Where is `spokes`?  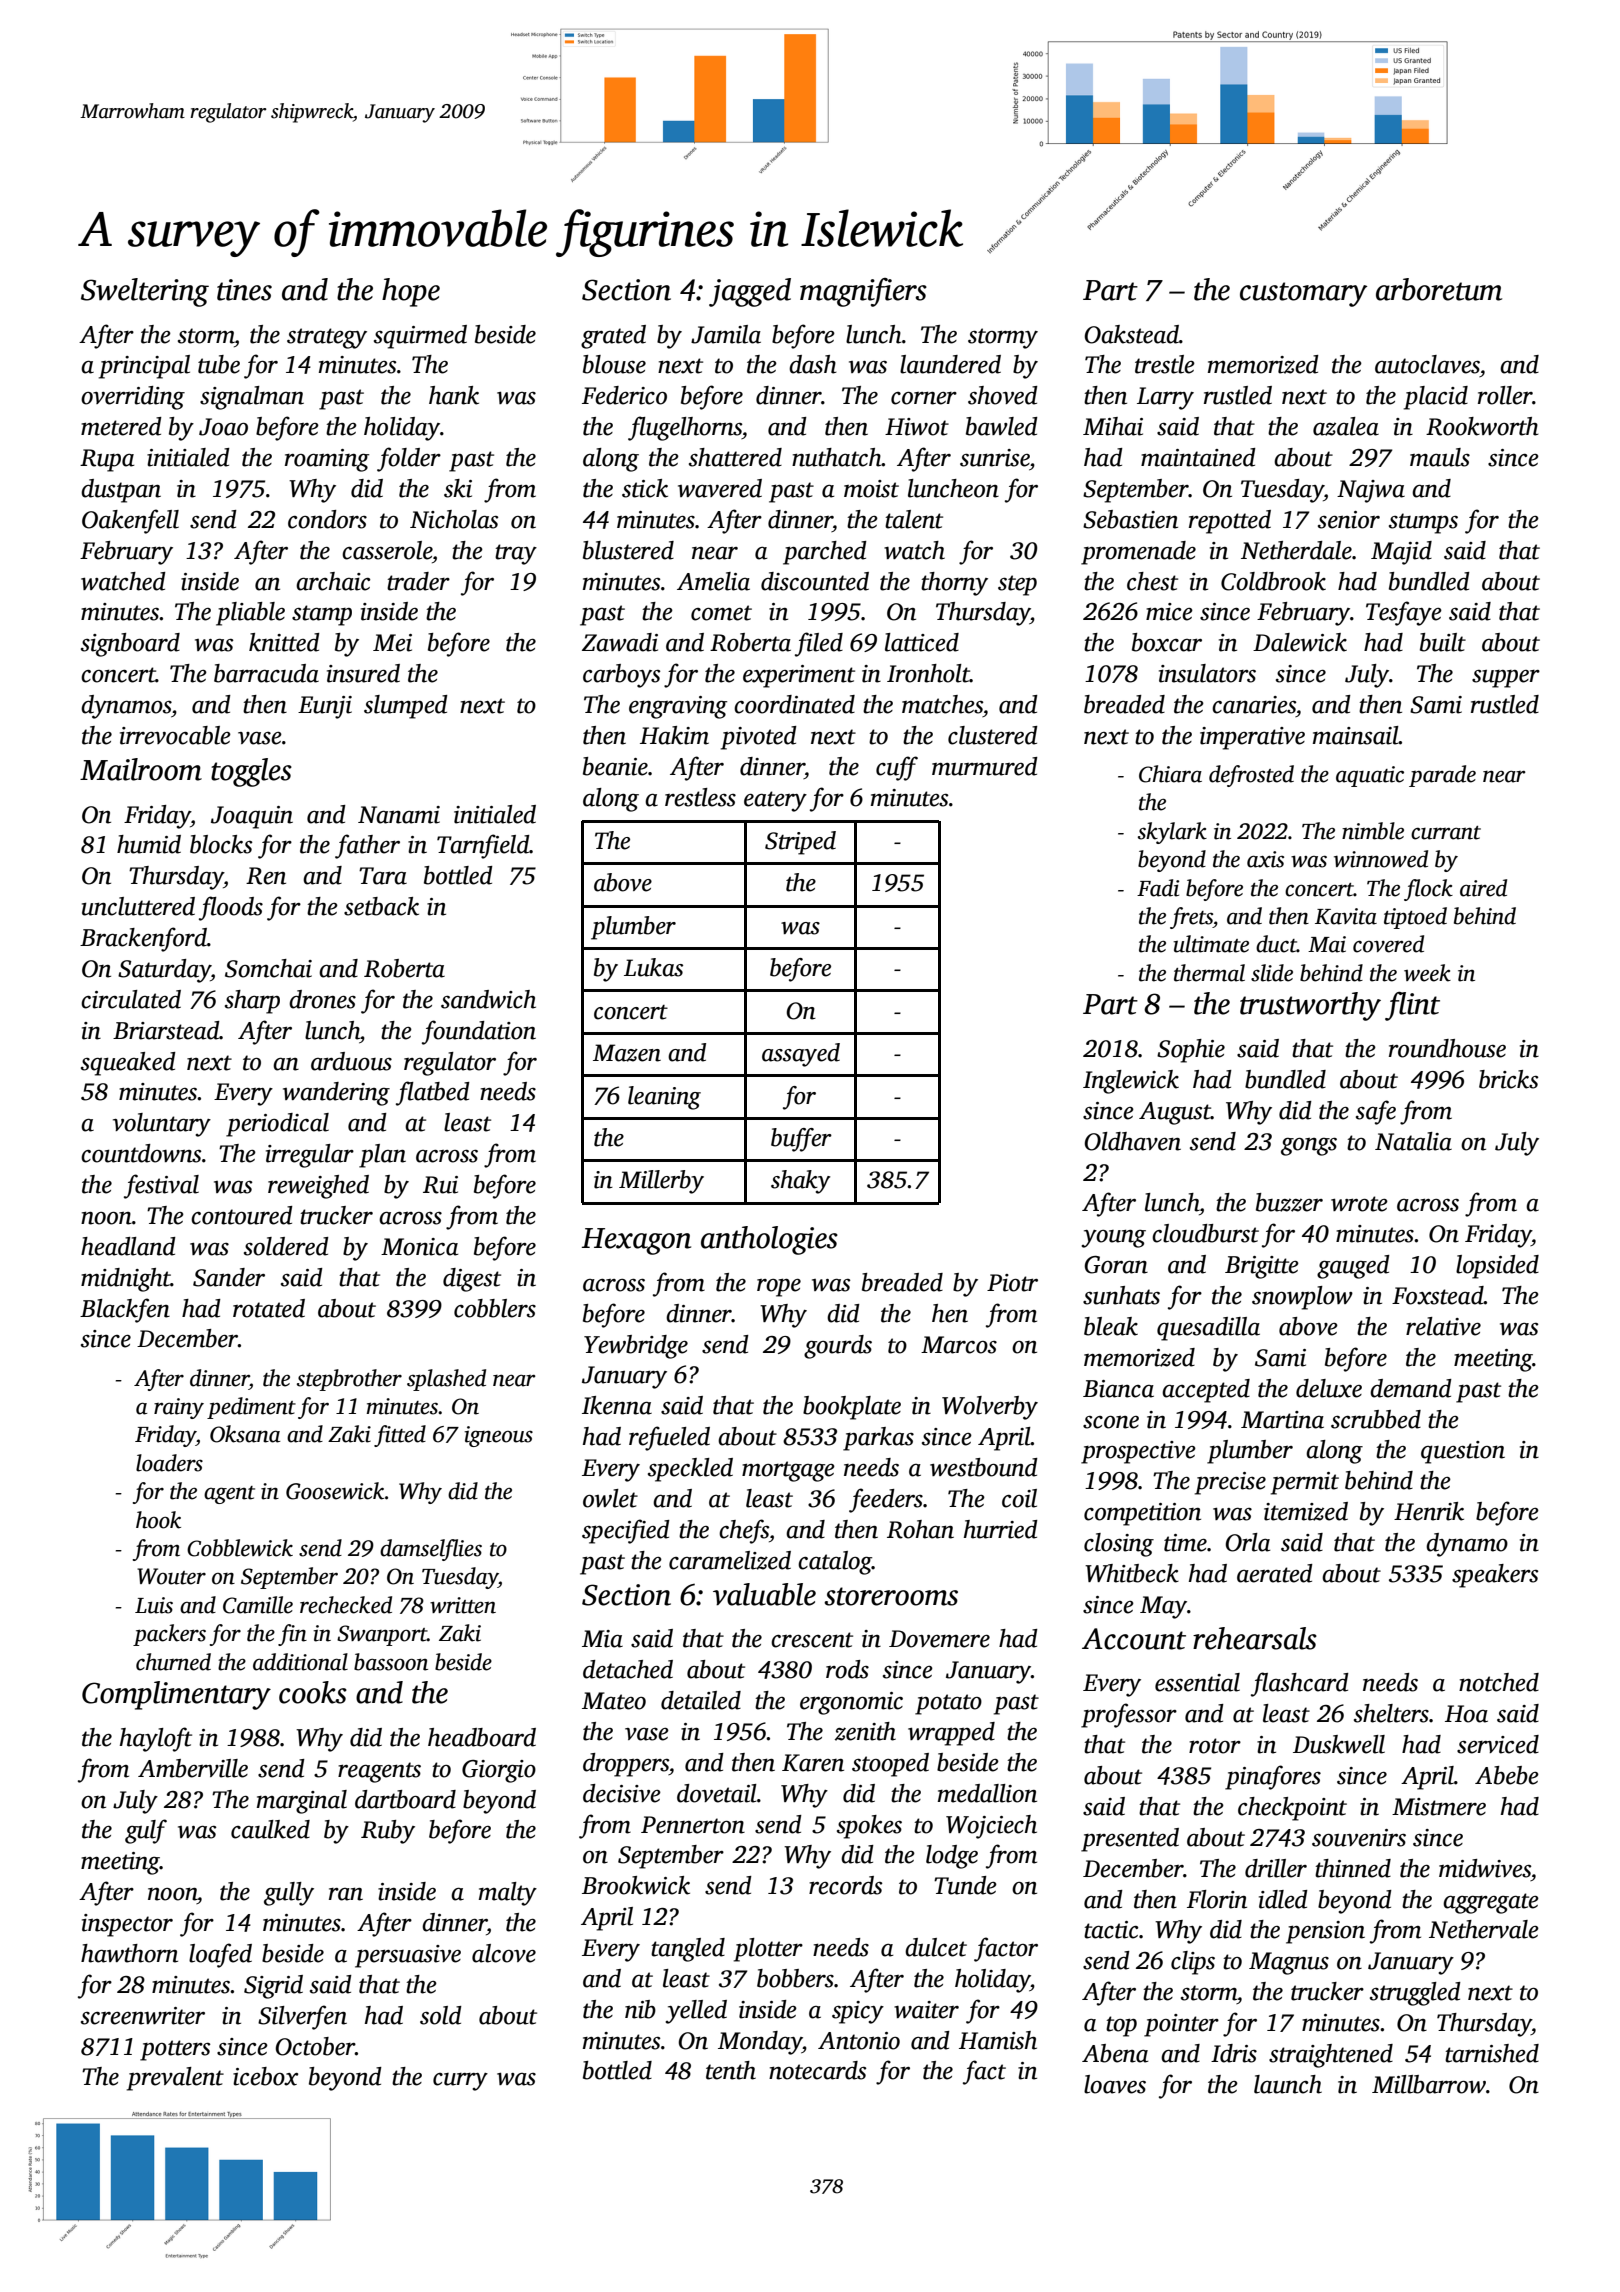 spokes is located at coordinates (869, 1827).
